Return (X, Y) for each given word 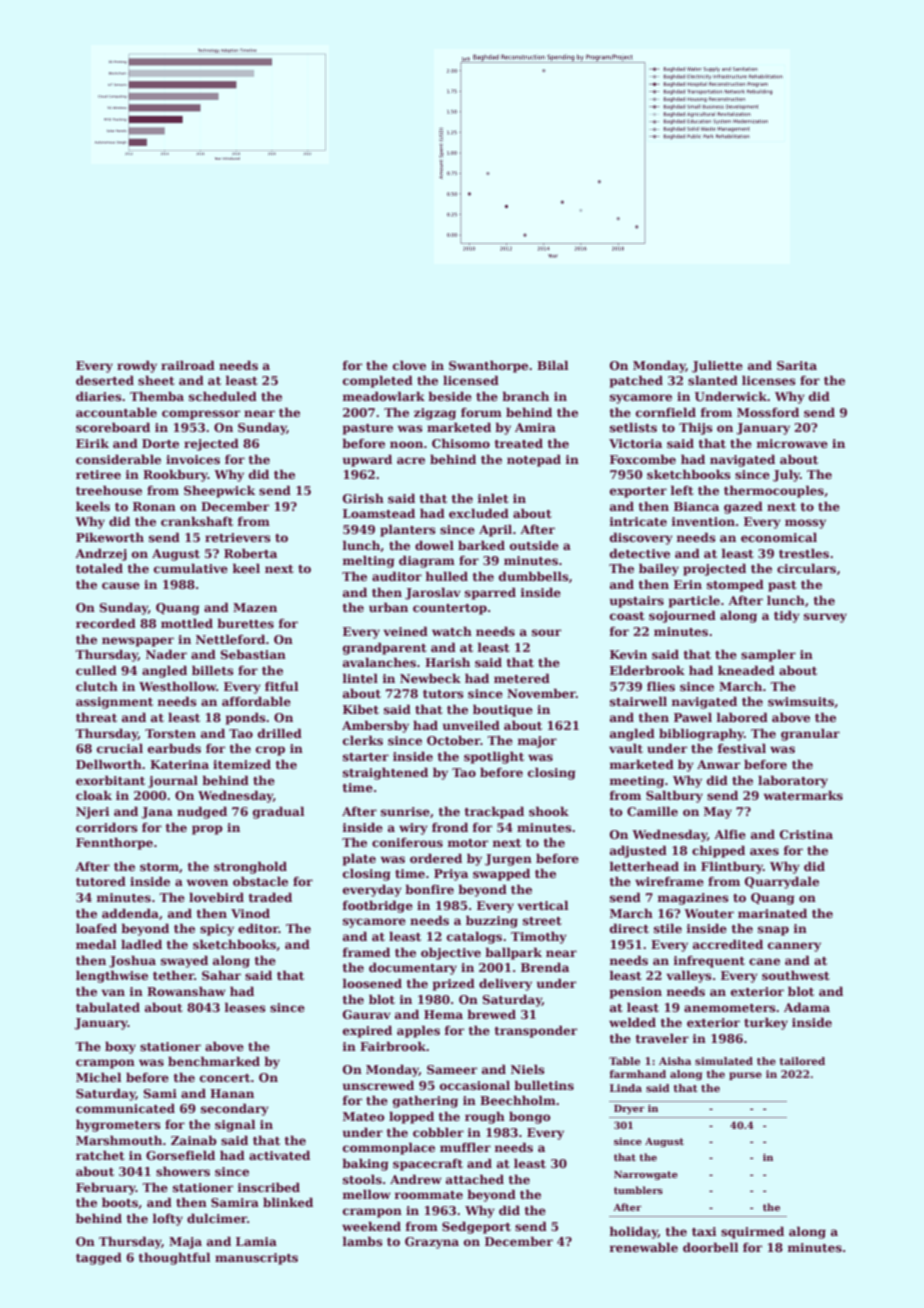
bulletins (544, 1085)
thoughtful (175, 1258)
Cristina (806, 834)
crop (270, 751)
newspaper (138, 642)
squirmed (752, 1232)
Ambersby (375, 726)
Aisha (675, 1061)
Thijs (696, 428)
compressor (201, 415)
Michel (99, 1077)
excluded (479, 513)
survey (825, 618)
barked (481, 545)
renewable (643, 1247)
